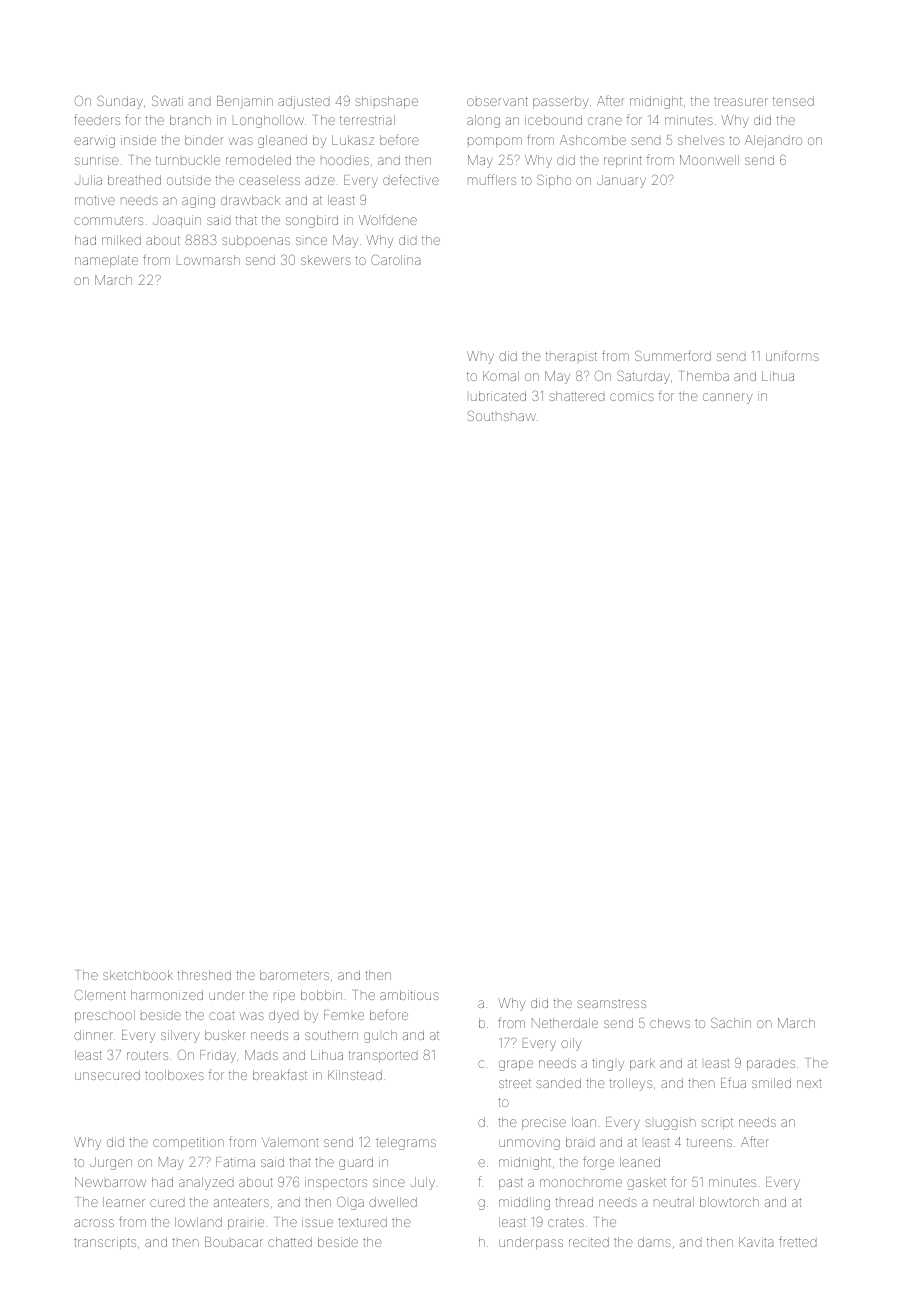 The height and width of the screenshot is (1316, 908). What do you see at coordinates (388, 219) in the screenshot?
I see `Wolfdene` at bounding box center [388, 219].
